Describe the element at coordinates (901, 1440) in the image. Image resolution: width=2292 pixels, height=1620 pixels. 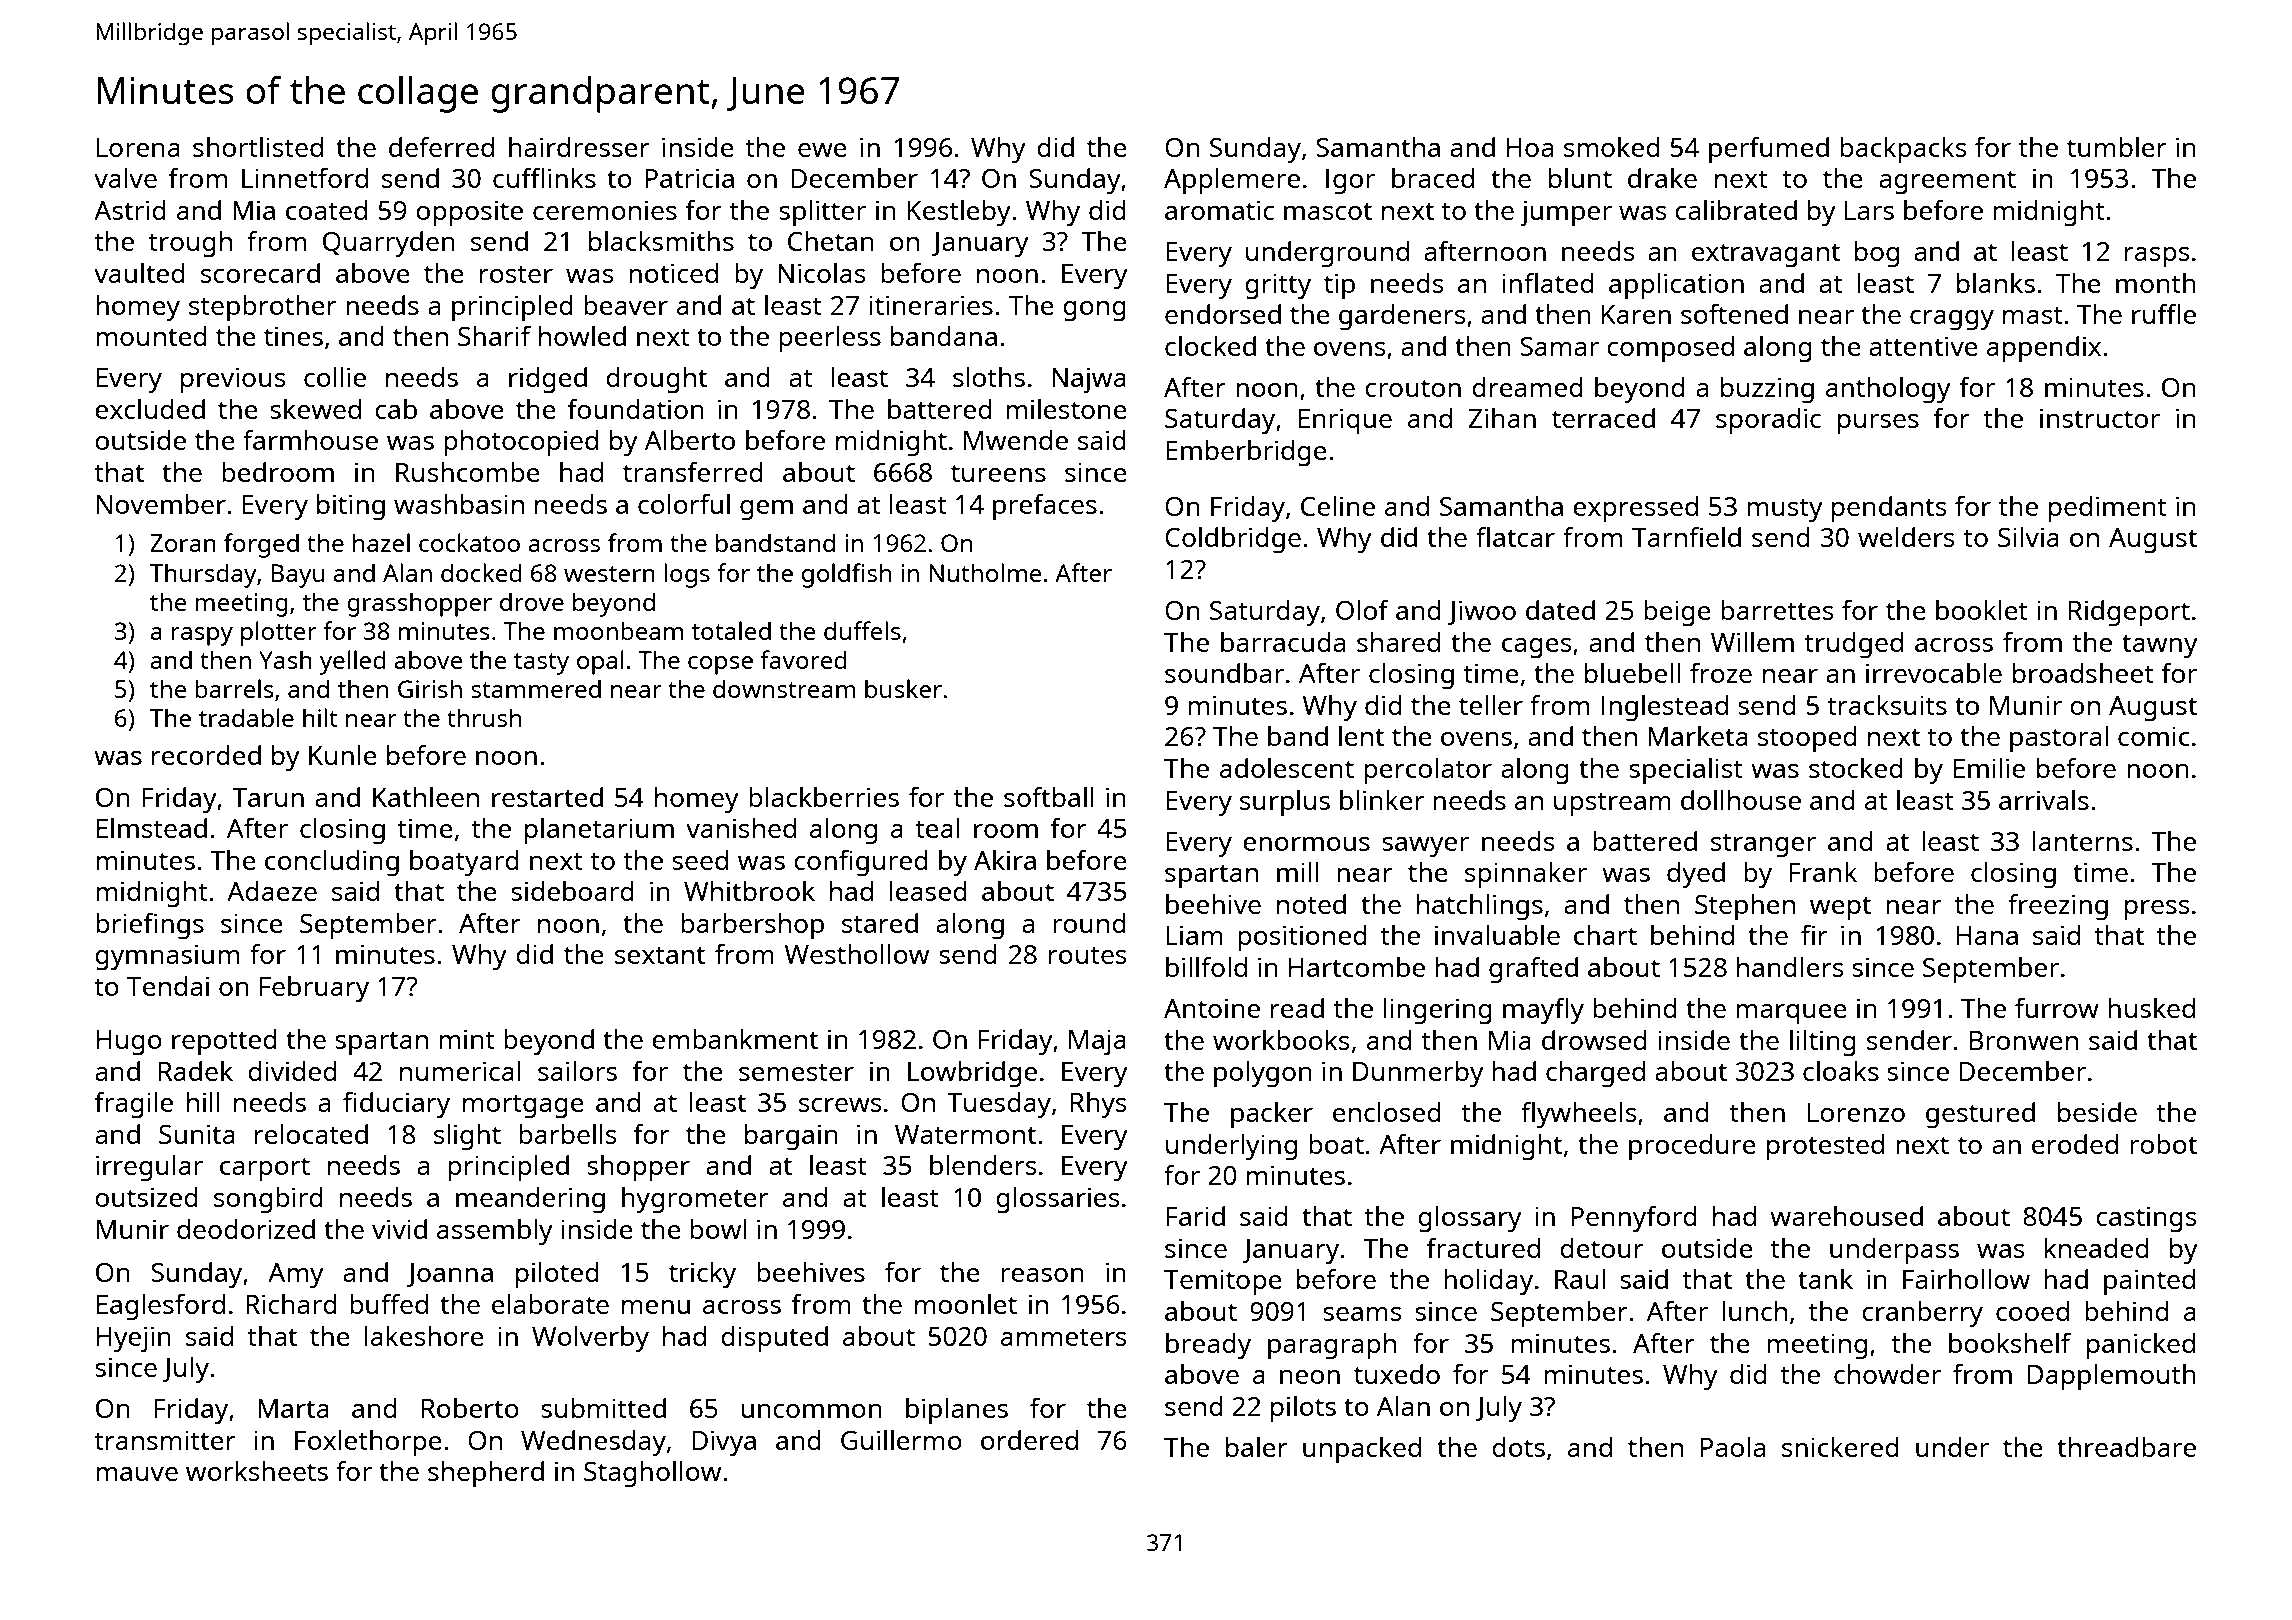
I see `Guillermo` at that location.
